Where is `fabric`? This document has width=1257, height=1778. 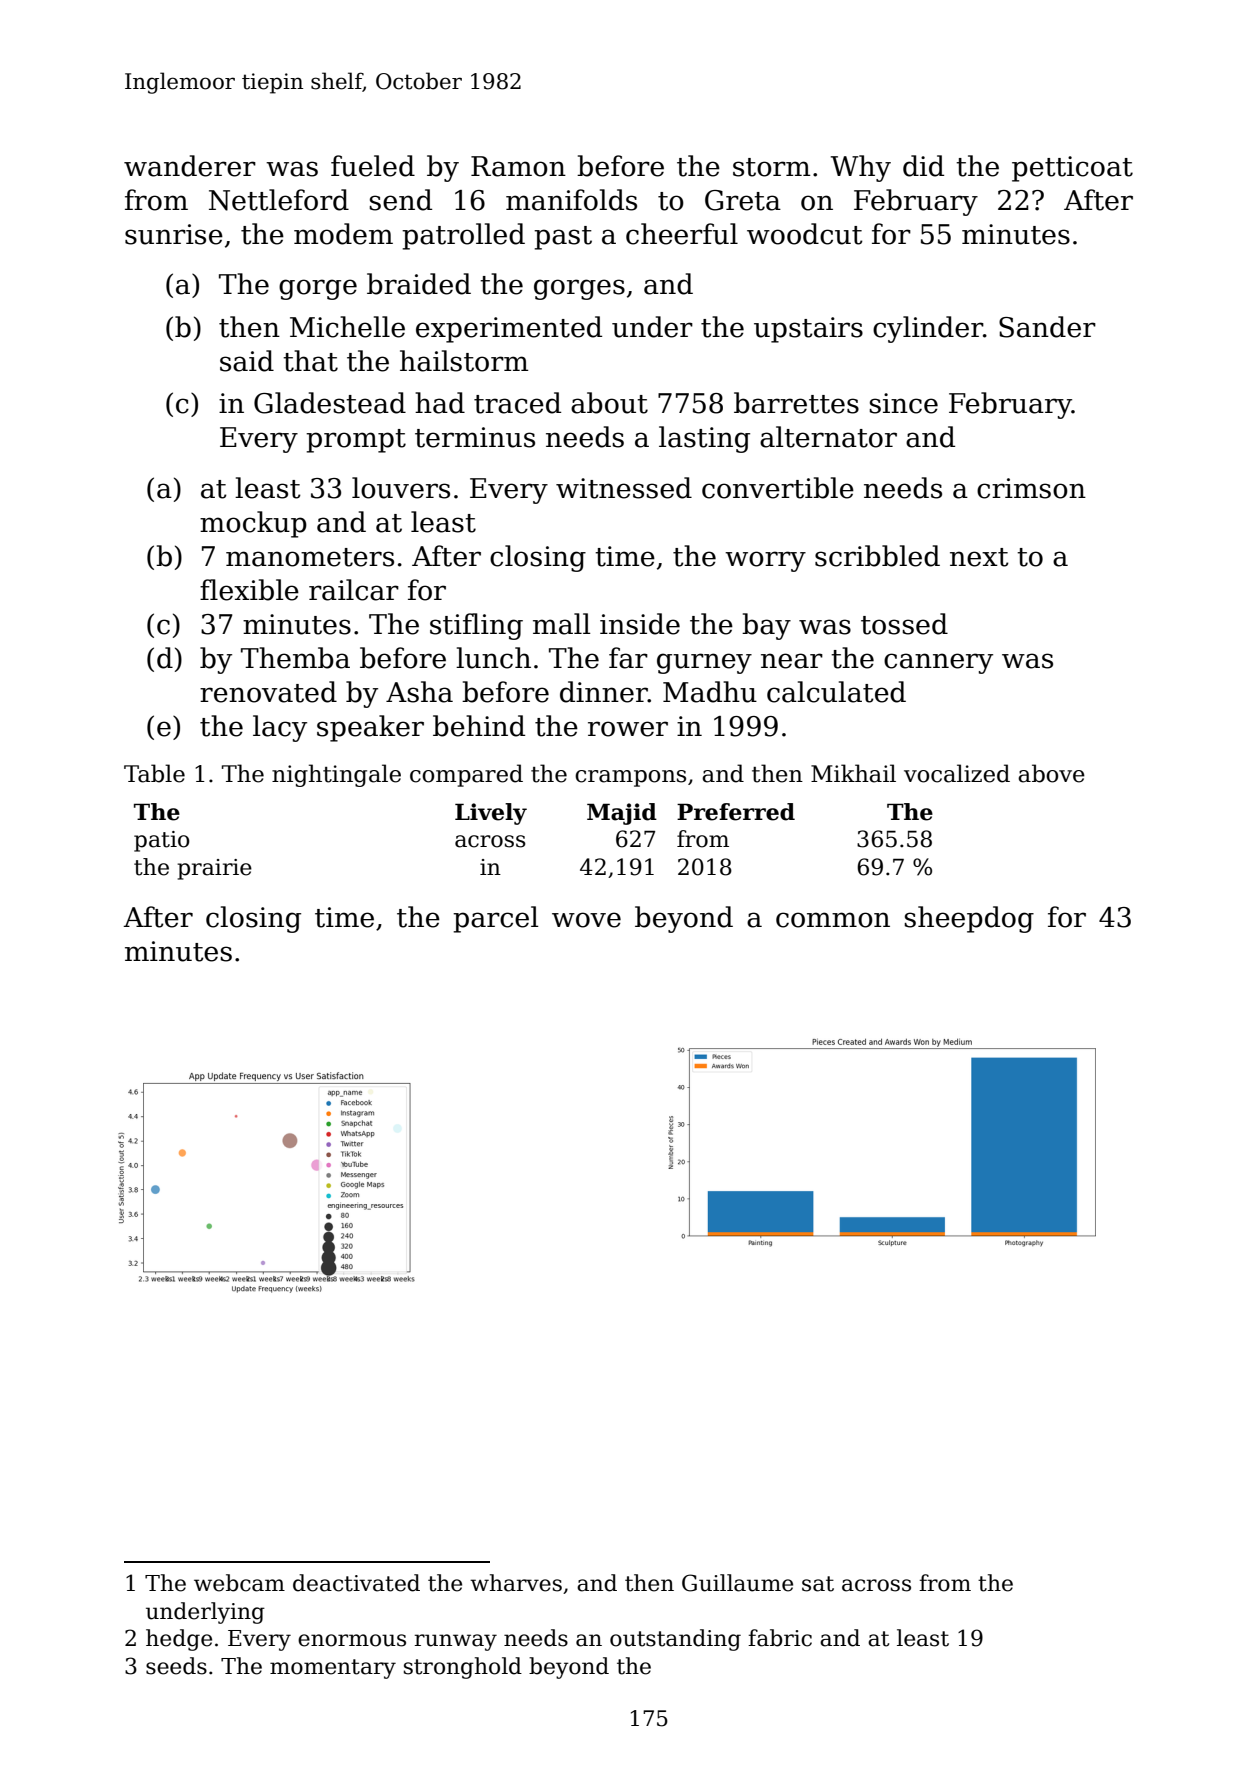
fabric is located at coordinates (780, 1638).
